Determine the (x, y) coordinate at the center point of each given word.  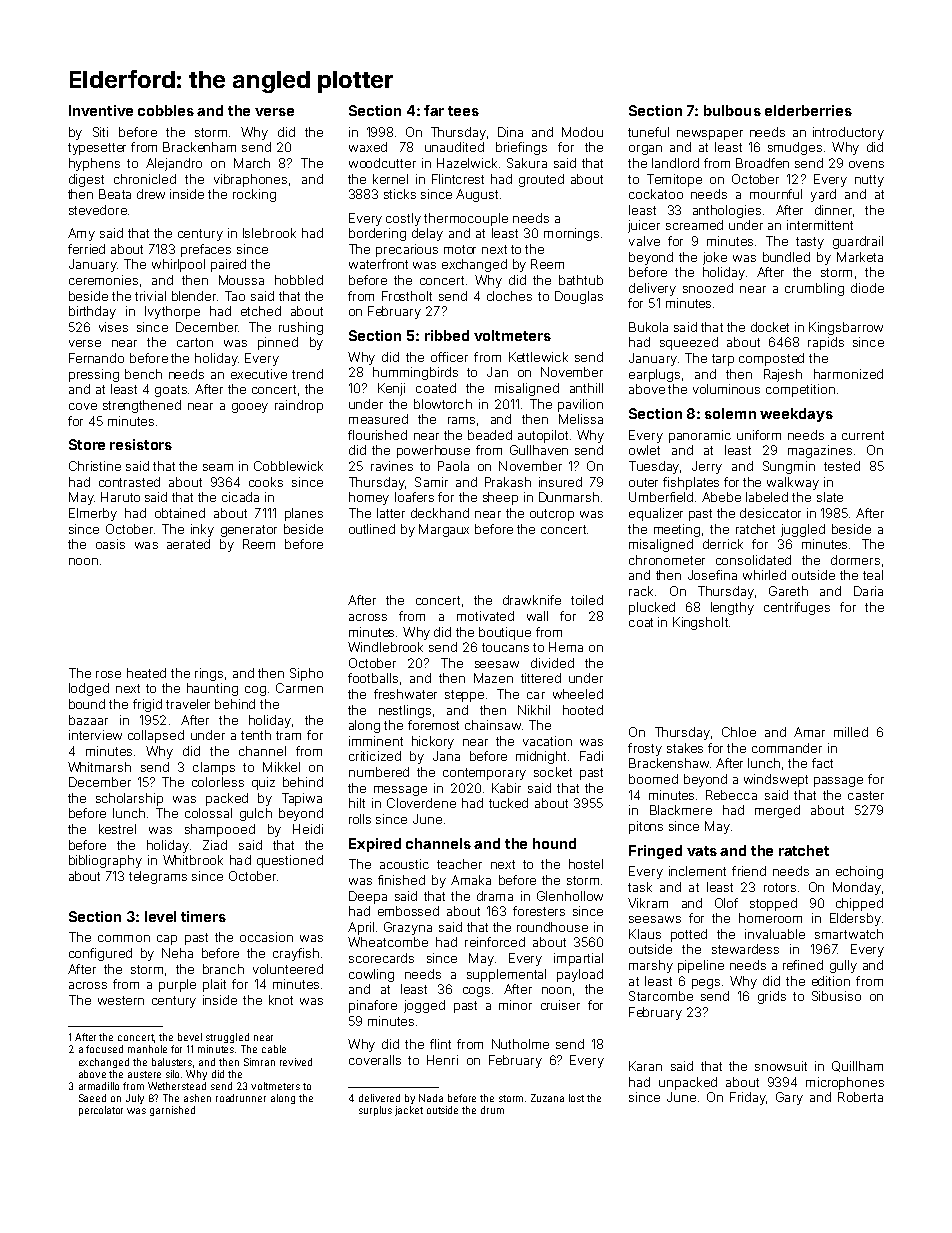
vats (702, 851)
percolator (101, 1111)
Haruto (120, 497)
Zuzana (547, 1098)
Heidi (308, 829)
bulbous (732, 110)
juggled (803, 530)
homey (369, 498)
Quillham (857, 1066)
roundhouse (552, 927)
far (434, 110)
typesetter (97, 149)
